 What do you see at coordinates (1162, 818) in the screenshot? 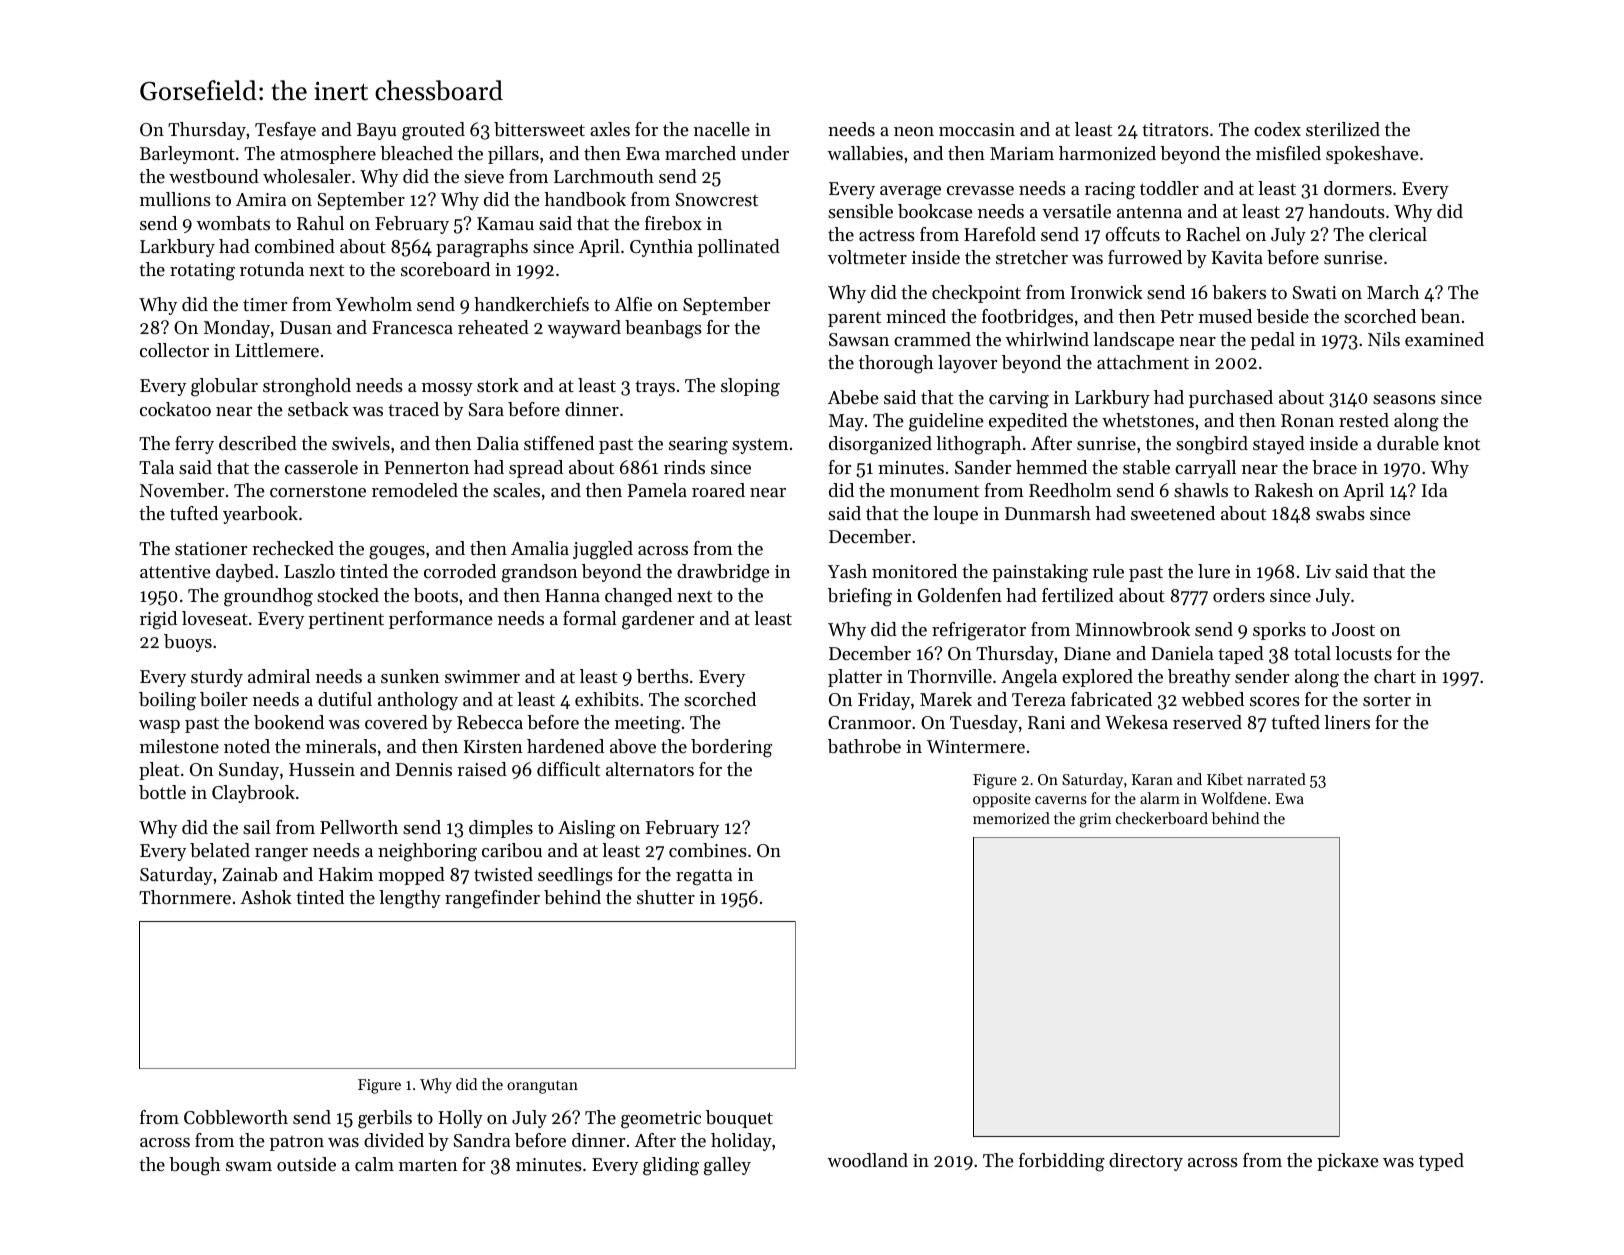
I see `checkerboard` at bounding box center [1162, 818].
